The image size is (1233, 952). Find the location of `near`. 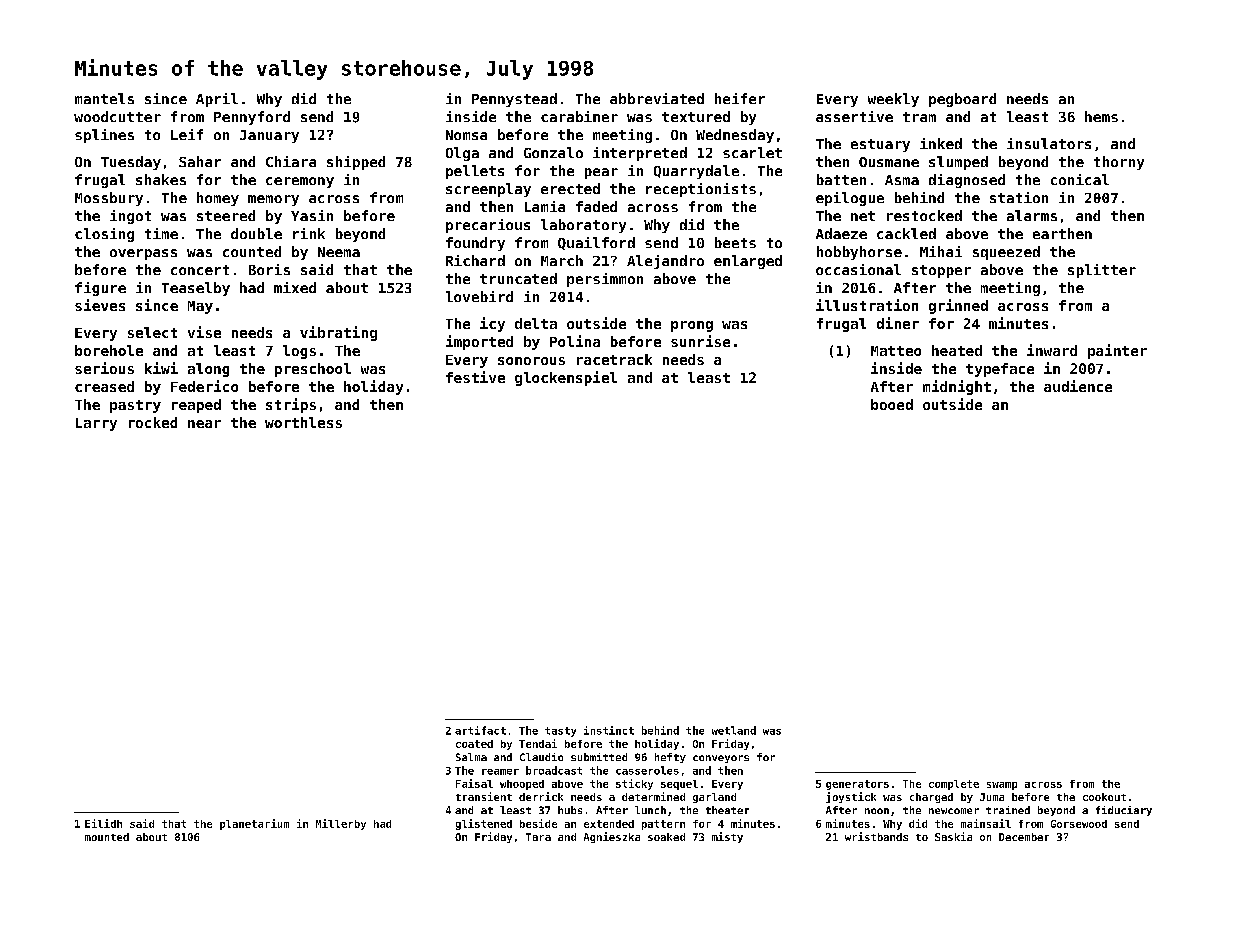

near is located at coordinates (204, 424).
